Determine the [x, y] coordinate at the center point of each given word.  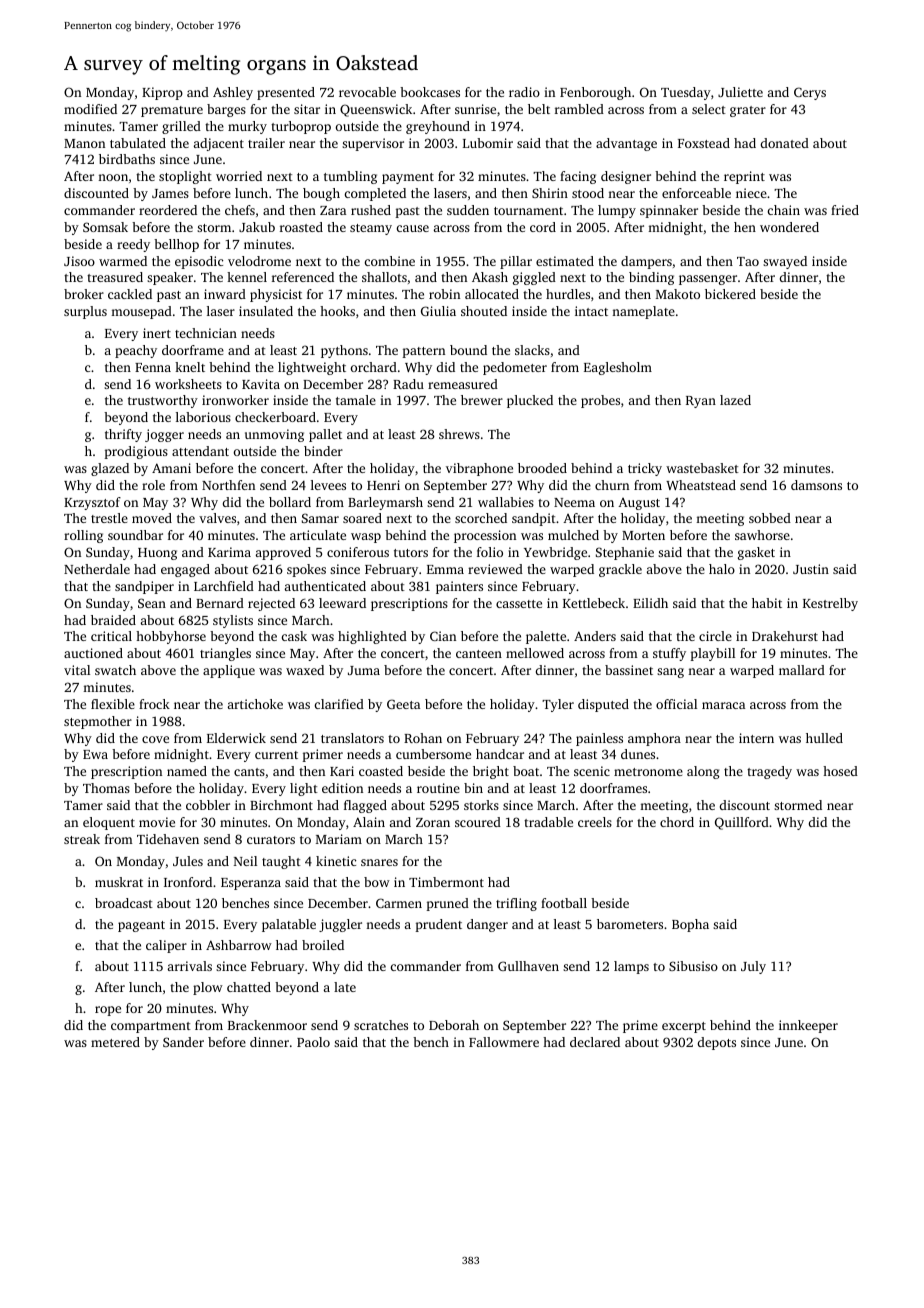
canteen [479, 654]
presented [286, 93]
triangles [225, 654]
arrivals [190, 966]
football [564, 903]
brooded [542, 468]
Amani [171, 468]
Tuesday [686, 93]
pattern [423, 352]
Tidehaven [168, 839]
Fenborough [595, 93]
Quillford [742, 823]
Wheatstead [701, 485]
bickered [730, 294]
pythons [344, 351]
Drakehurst [785, 636]
